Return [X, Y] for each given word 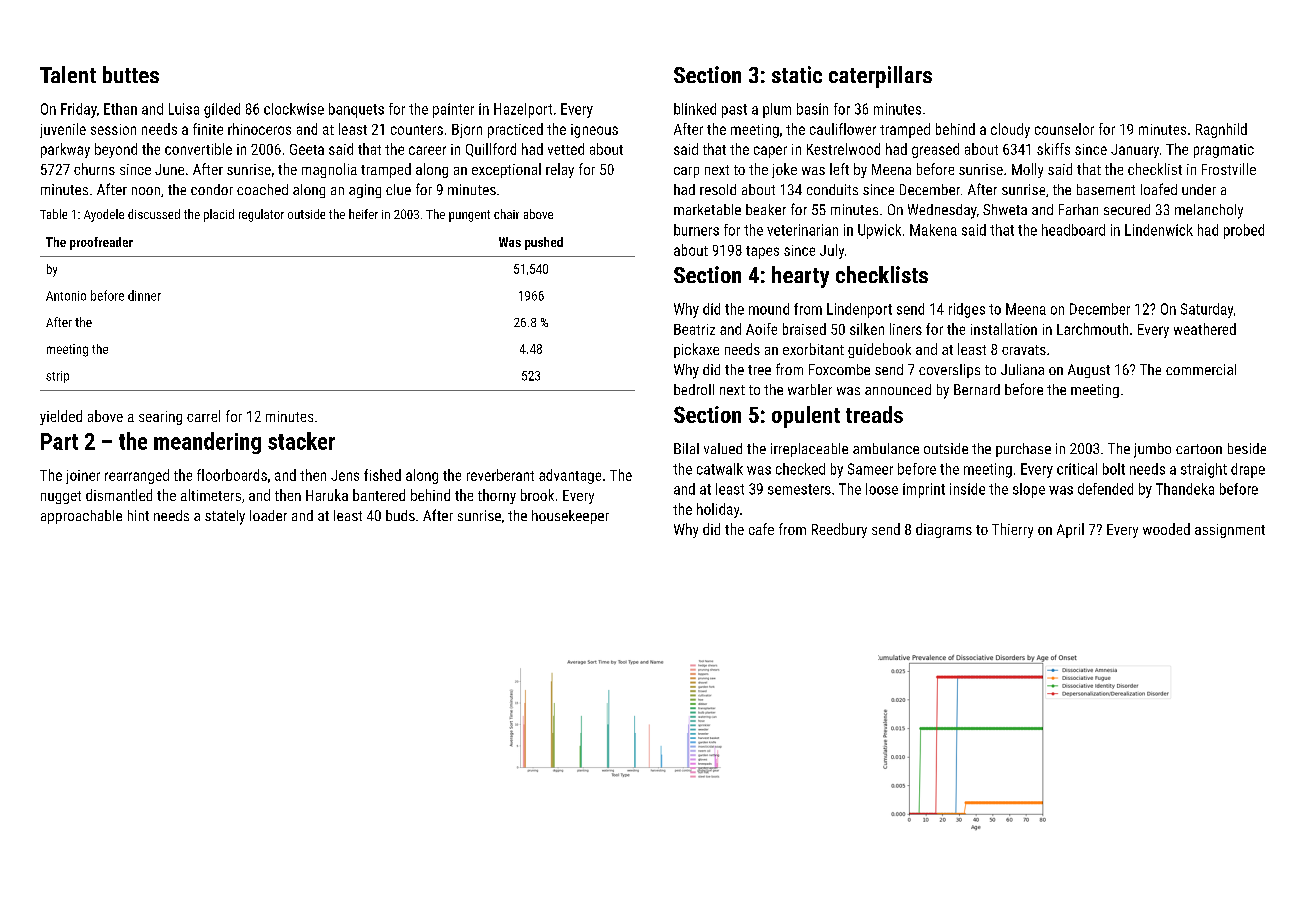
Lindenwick [1159, 230]
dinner [144, 295]
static [797, 74]
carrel [203, 416]
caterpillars [880, 77]
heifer [363, 214]
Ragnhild [1221, 130]
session [113, 129]
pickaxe [696, 350]
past [734, 111]
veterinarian [802, 230]
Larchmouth [1092, 329]
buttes [131, 74]
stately [225, 517]
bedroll [694, 389]
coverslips [949, 371]
